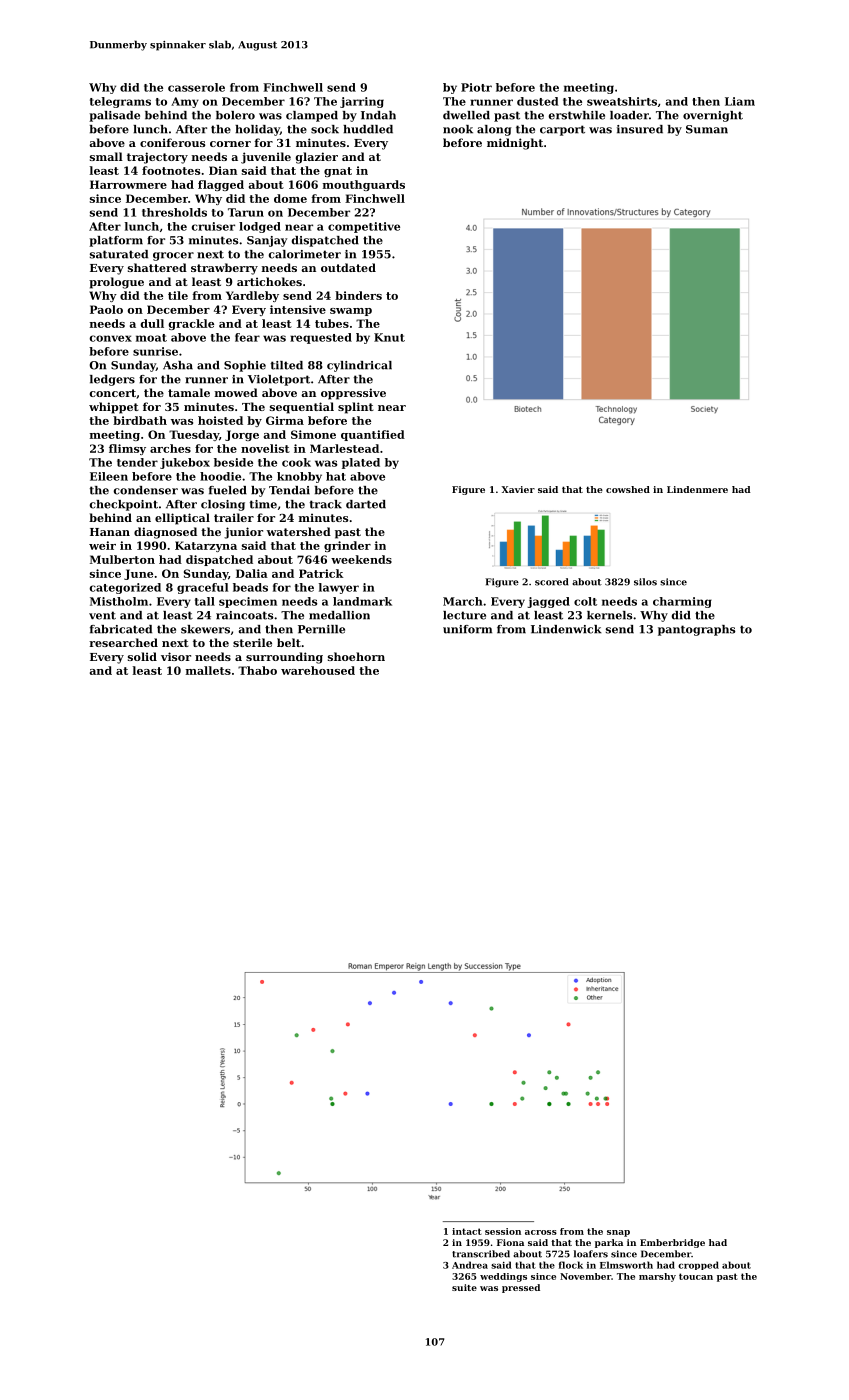  I want to click on pantographs, so click(697, 630).
